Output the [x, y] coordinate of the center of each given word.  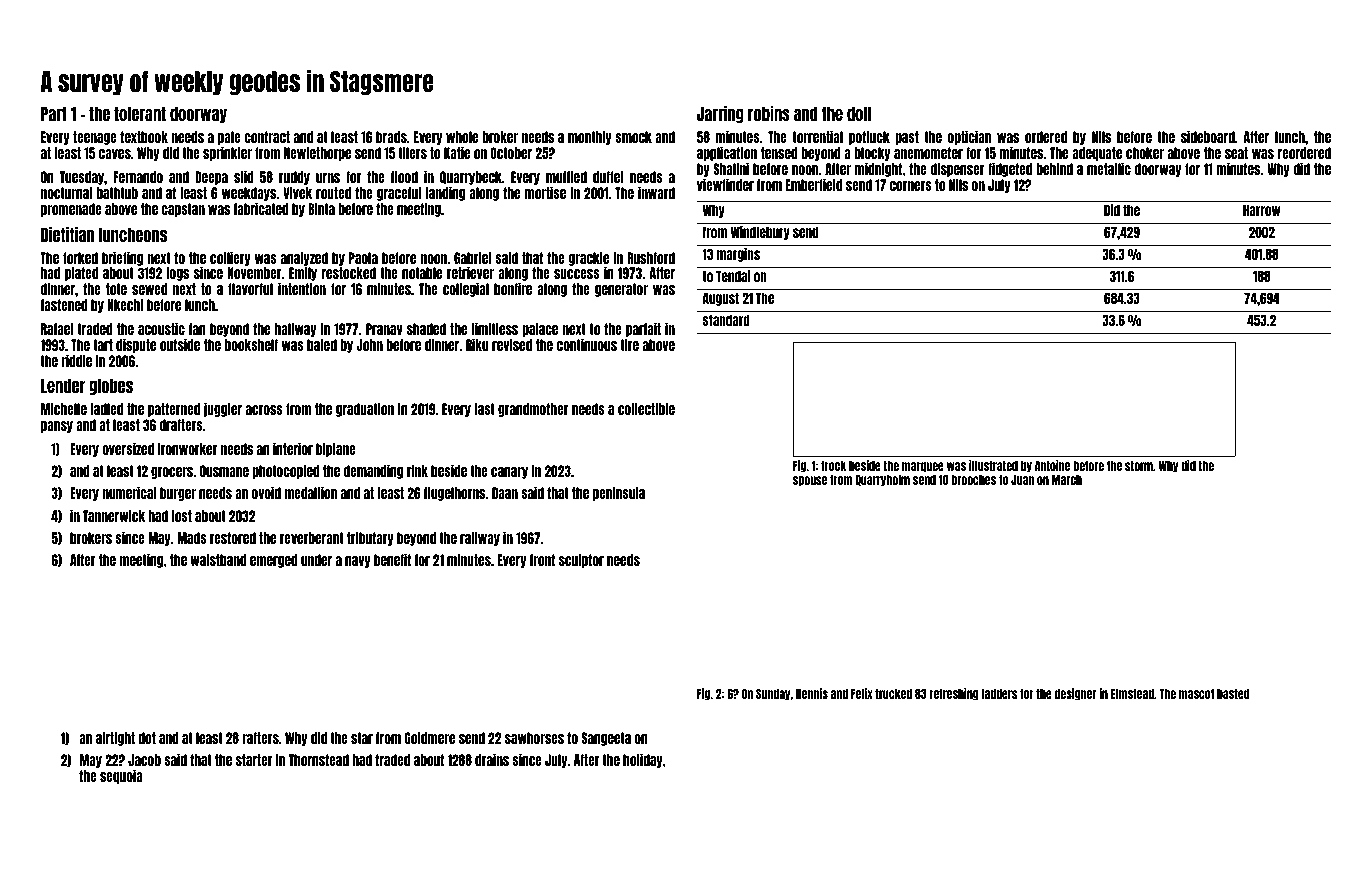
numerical [129, 492]
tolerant [140, 114]
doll [859, 114]
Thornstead [319, 760]
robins [769, 113]
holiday [643, 760]
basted [1233, 694]
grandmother [533, 410]
